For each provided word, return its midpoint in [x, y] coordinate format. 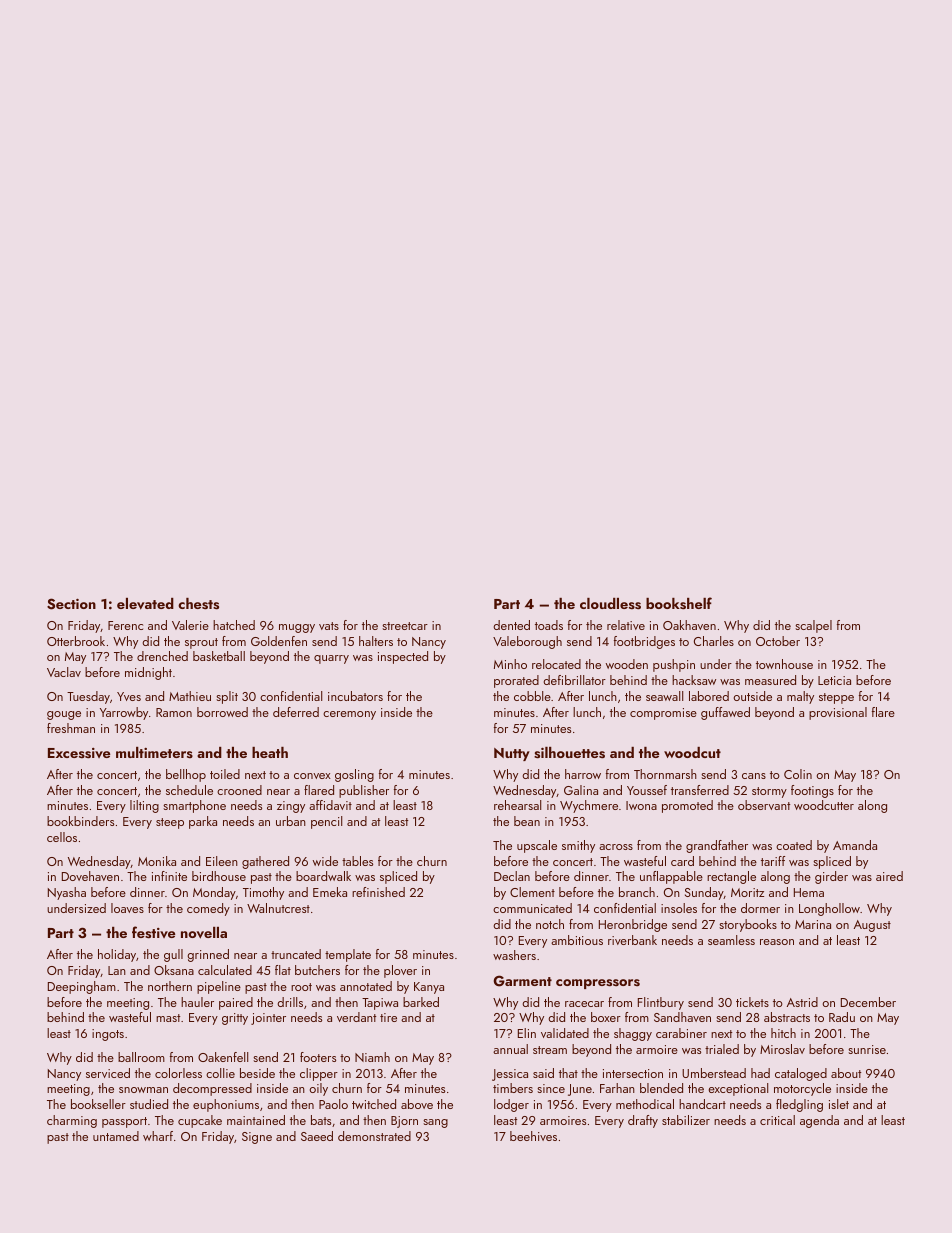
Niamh [372, 1057]
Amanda [855, 845]
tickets [752, 1002]
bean [527, 821]
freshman [71, 728]
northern [170, 986]
